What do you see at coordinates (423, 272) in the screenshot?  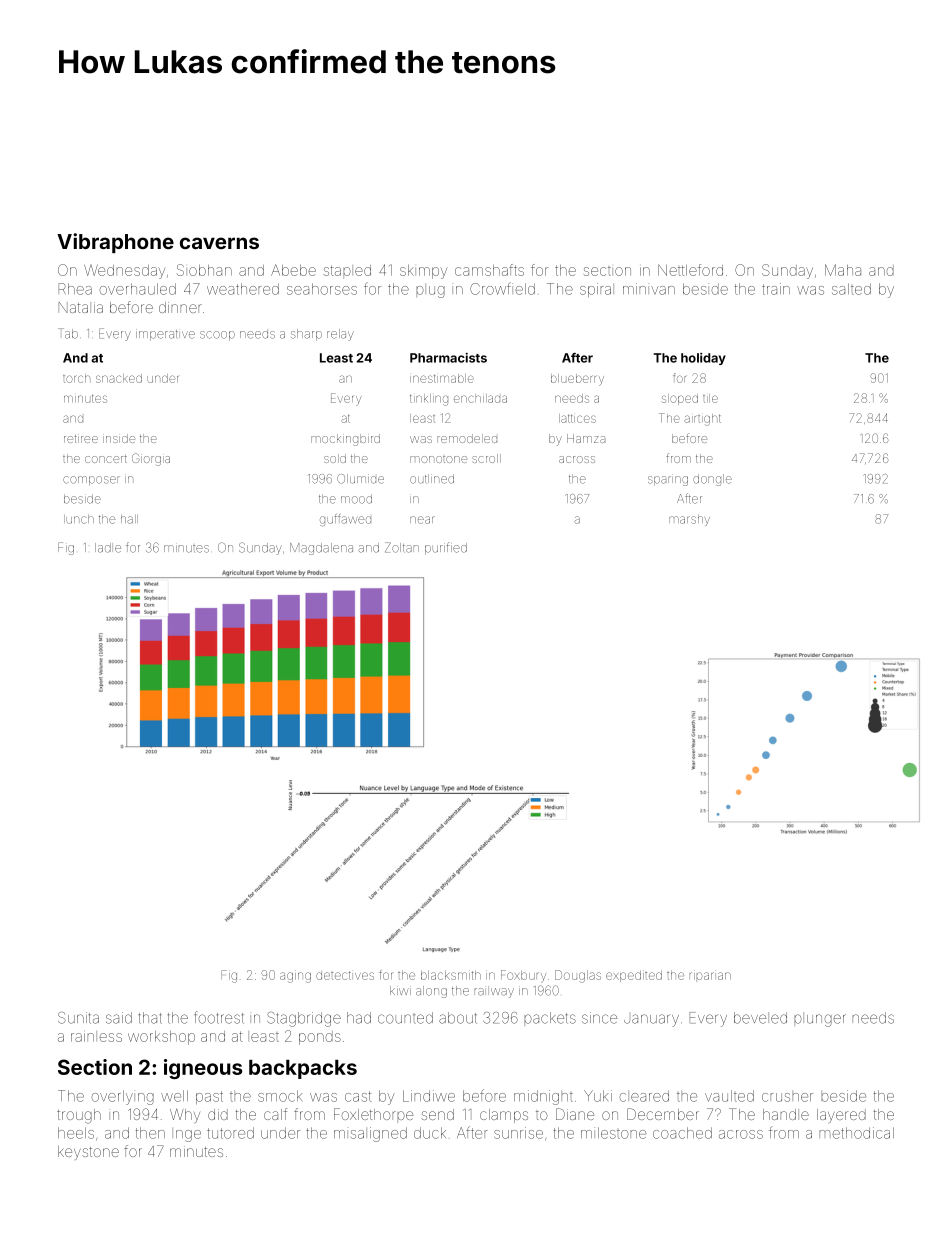 I see `skimpy` at bounding box center [423, 272].
